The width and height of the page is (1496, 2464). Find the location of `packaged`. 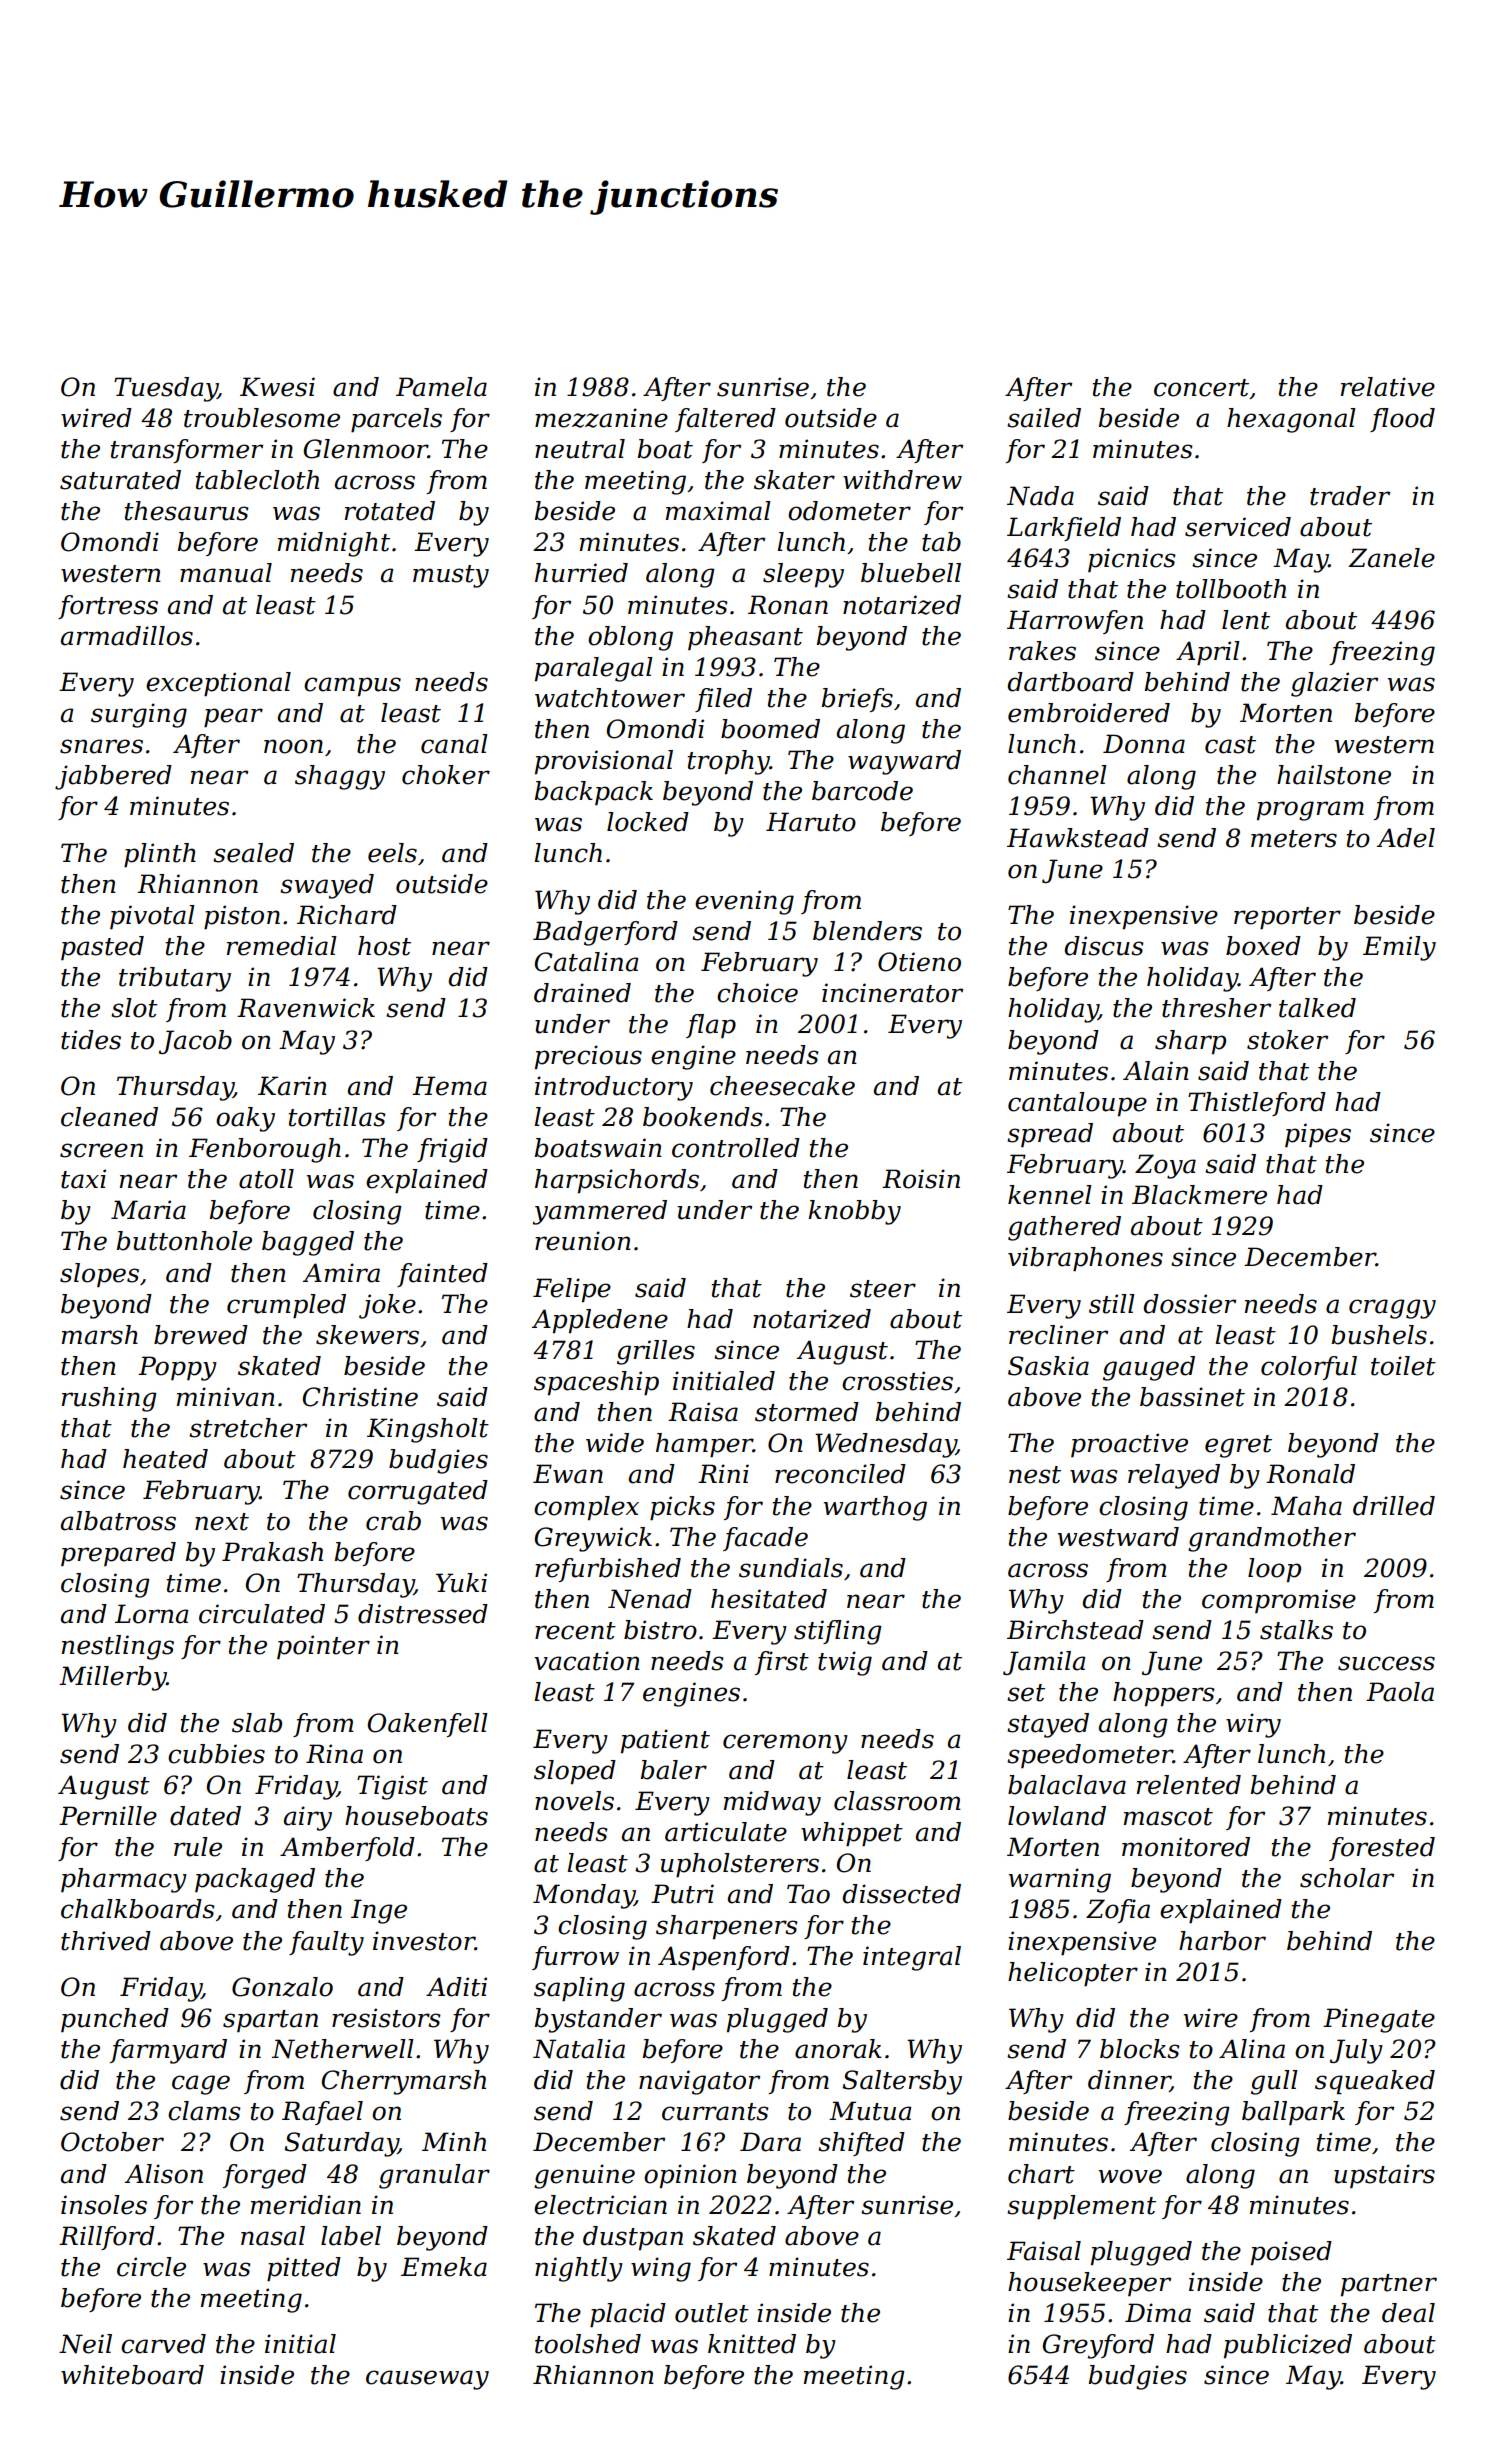

packaged is located at coordinates (255, 1880).
